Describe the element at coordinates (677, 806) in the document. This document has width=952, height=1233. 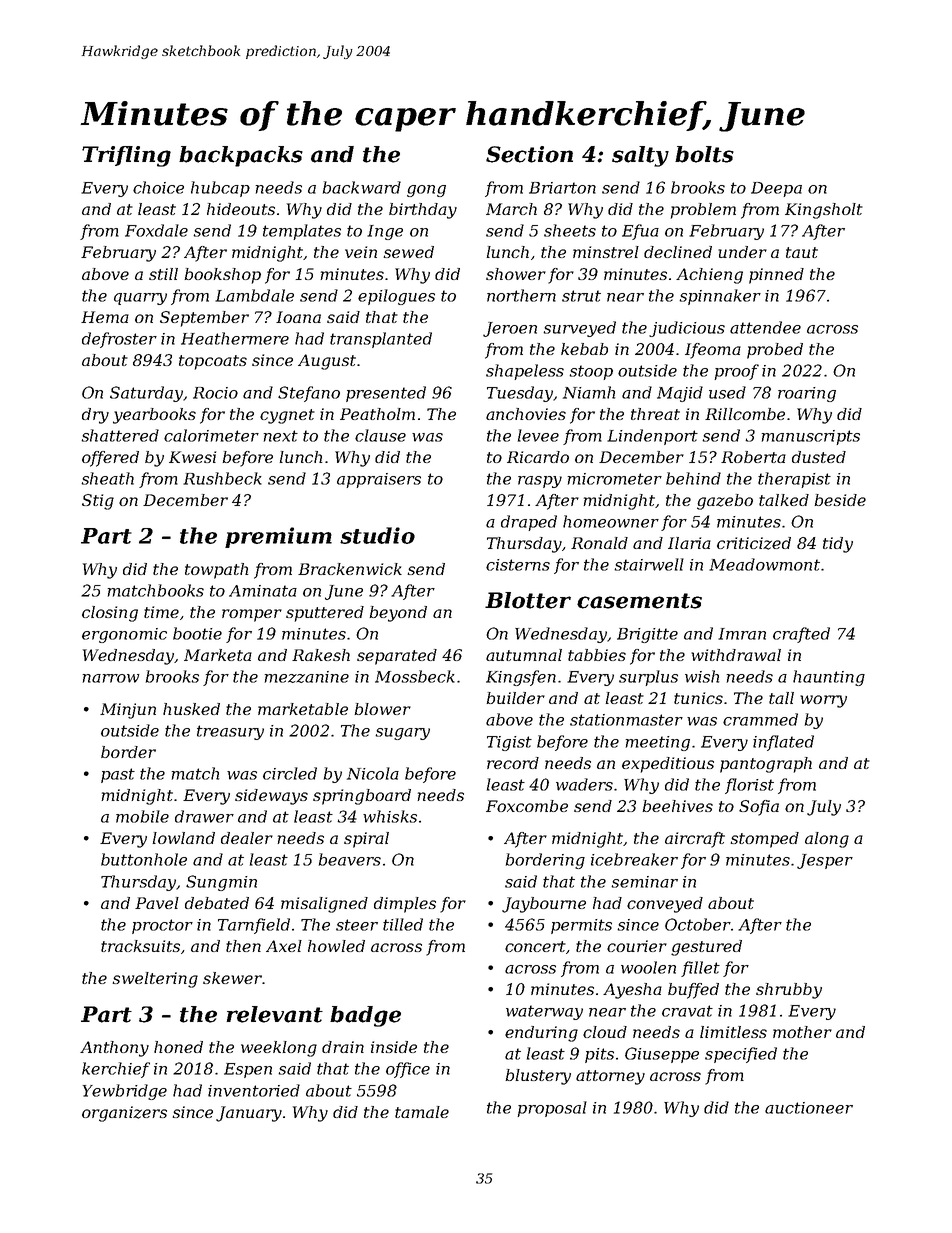
I see `beehives` at that location.
